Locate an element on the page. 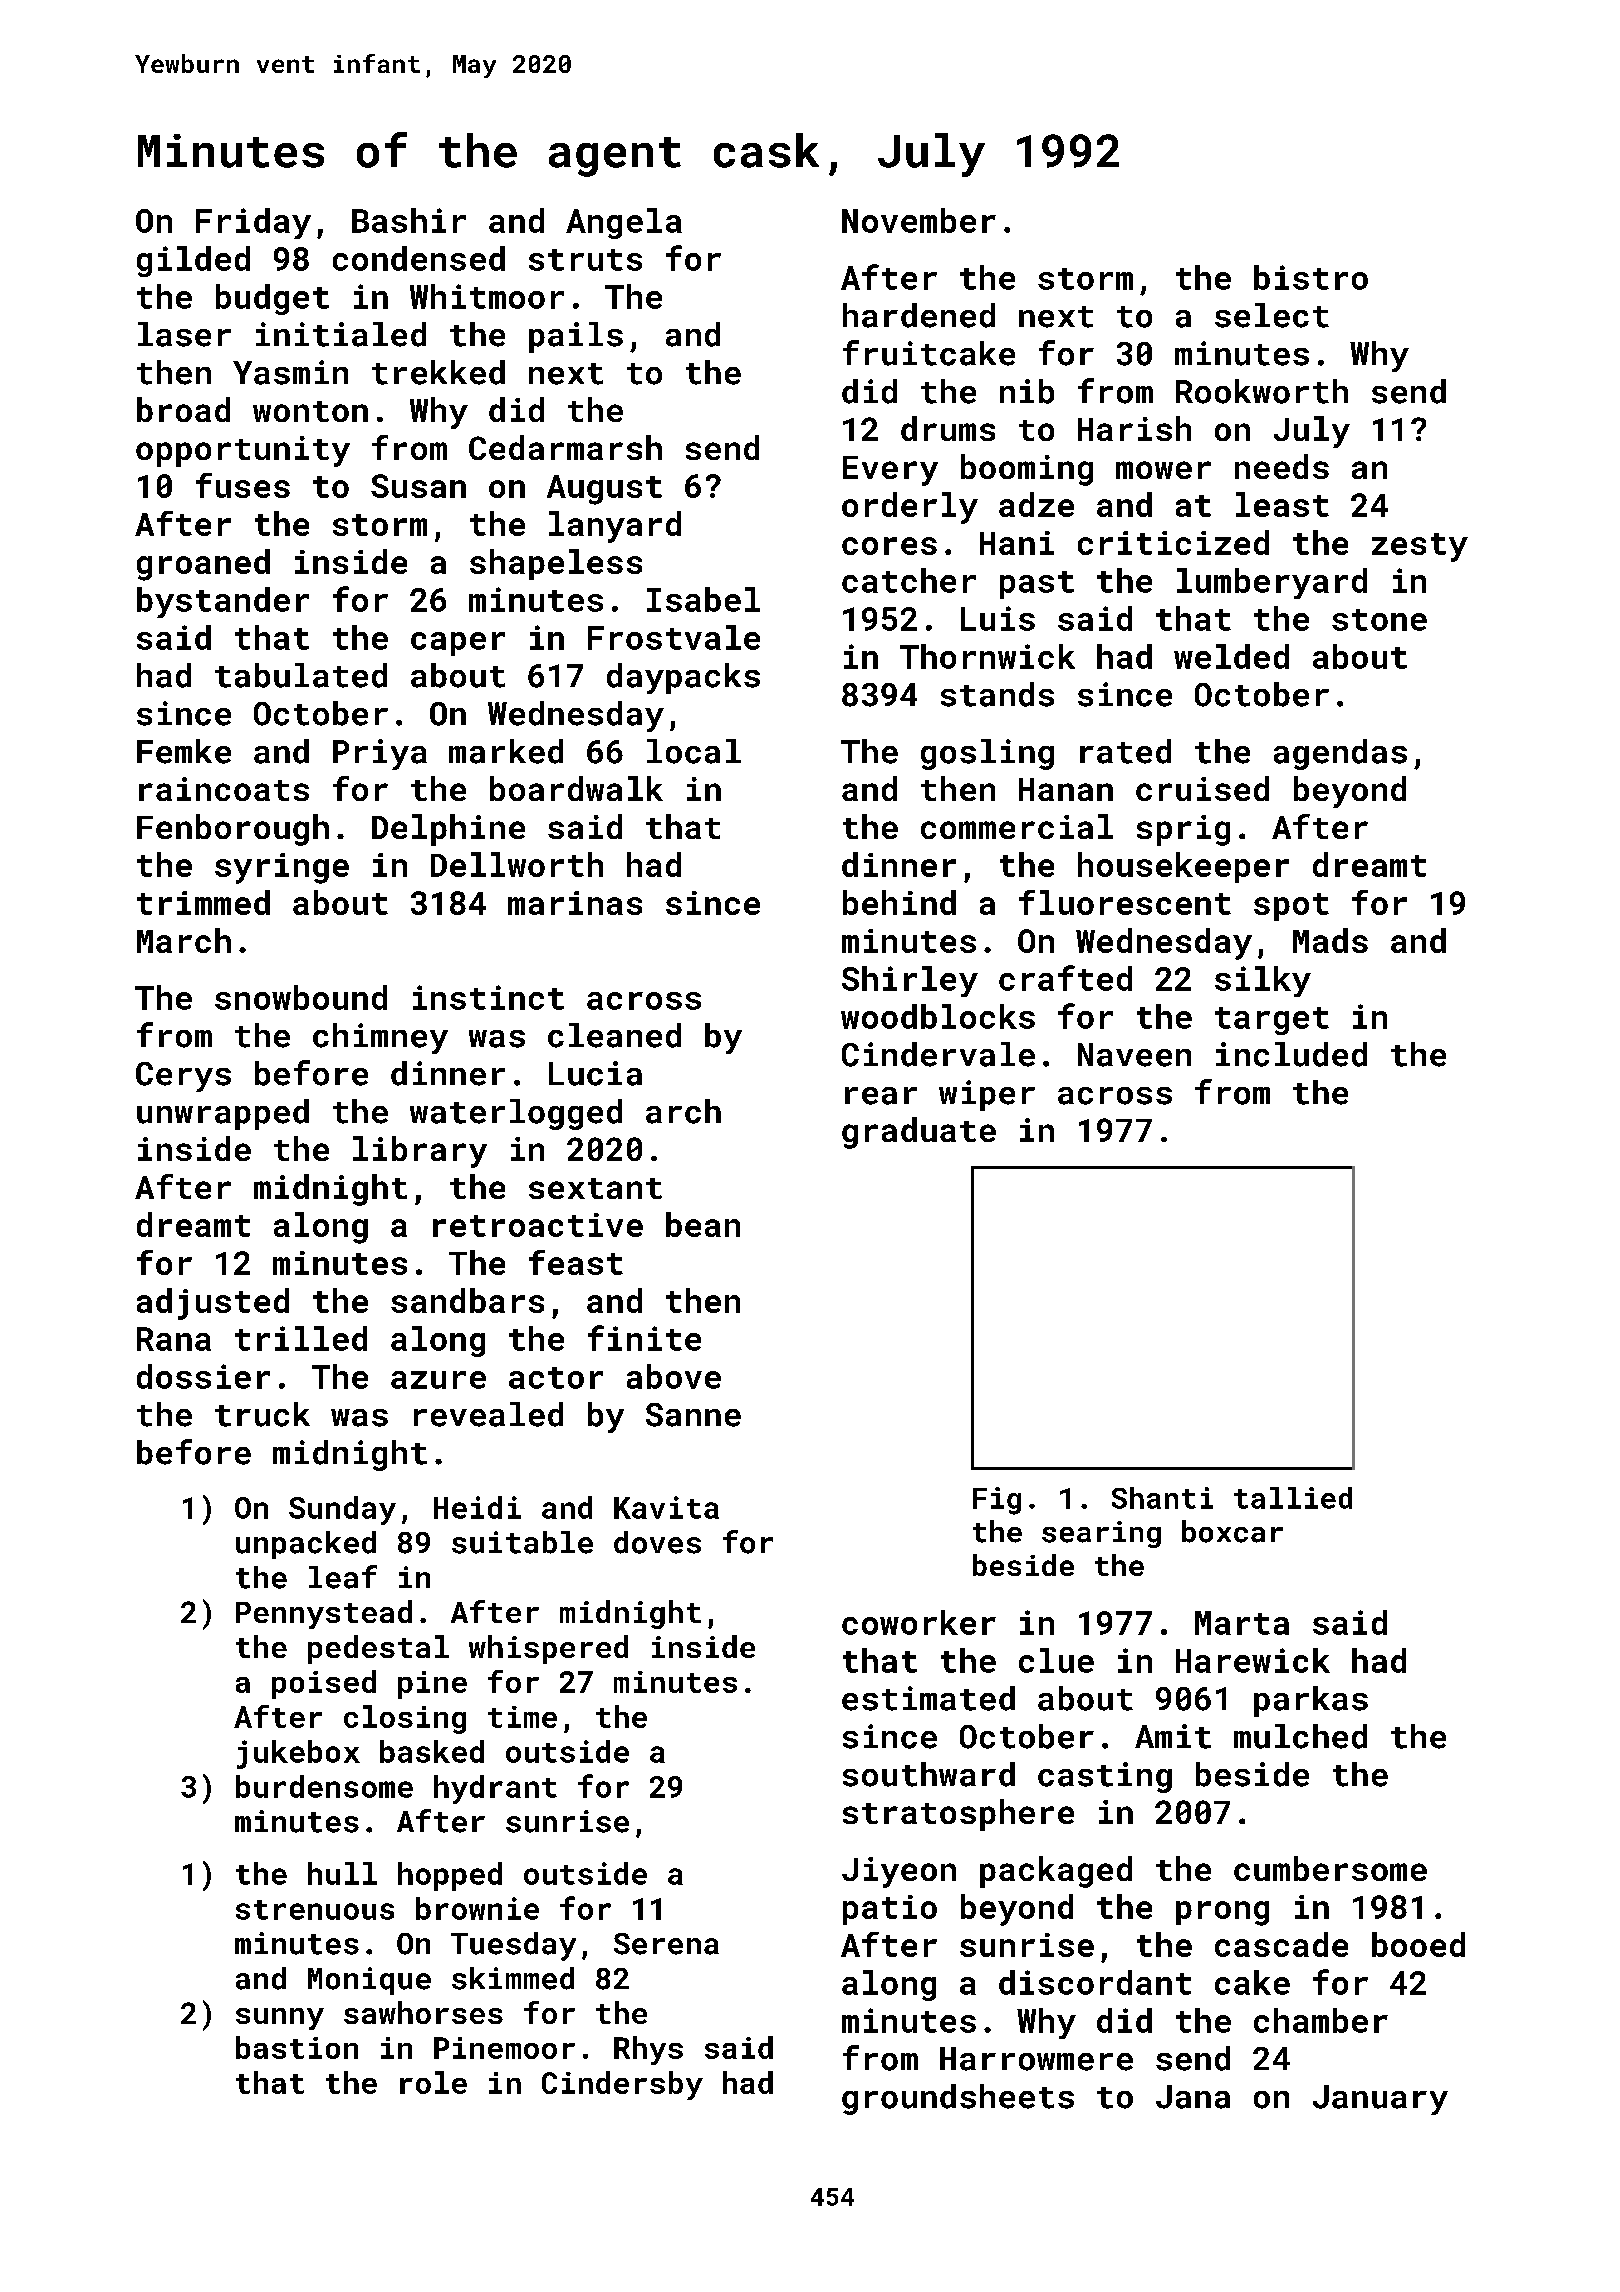  bistro is located at coordinates (1311, 277).
